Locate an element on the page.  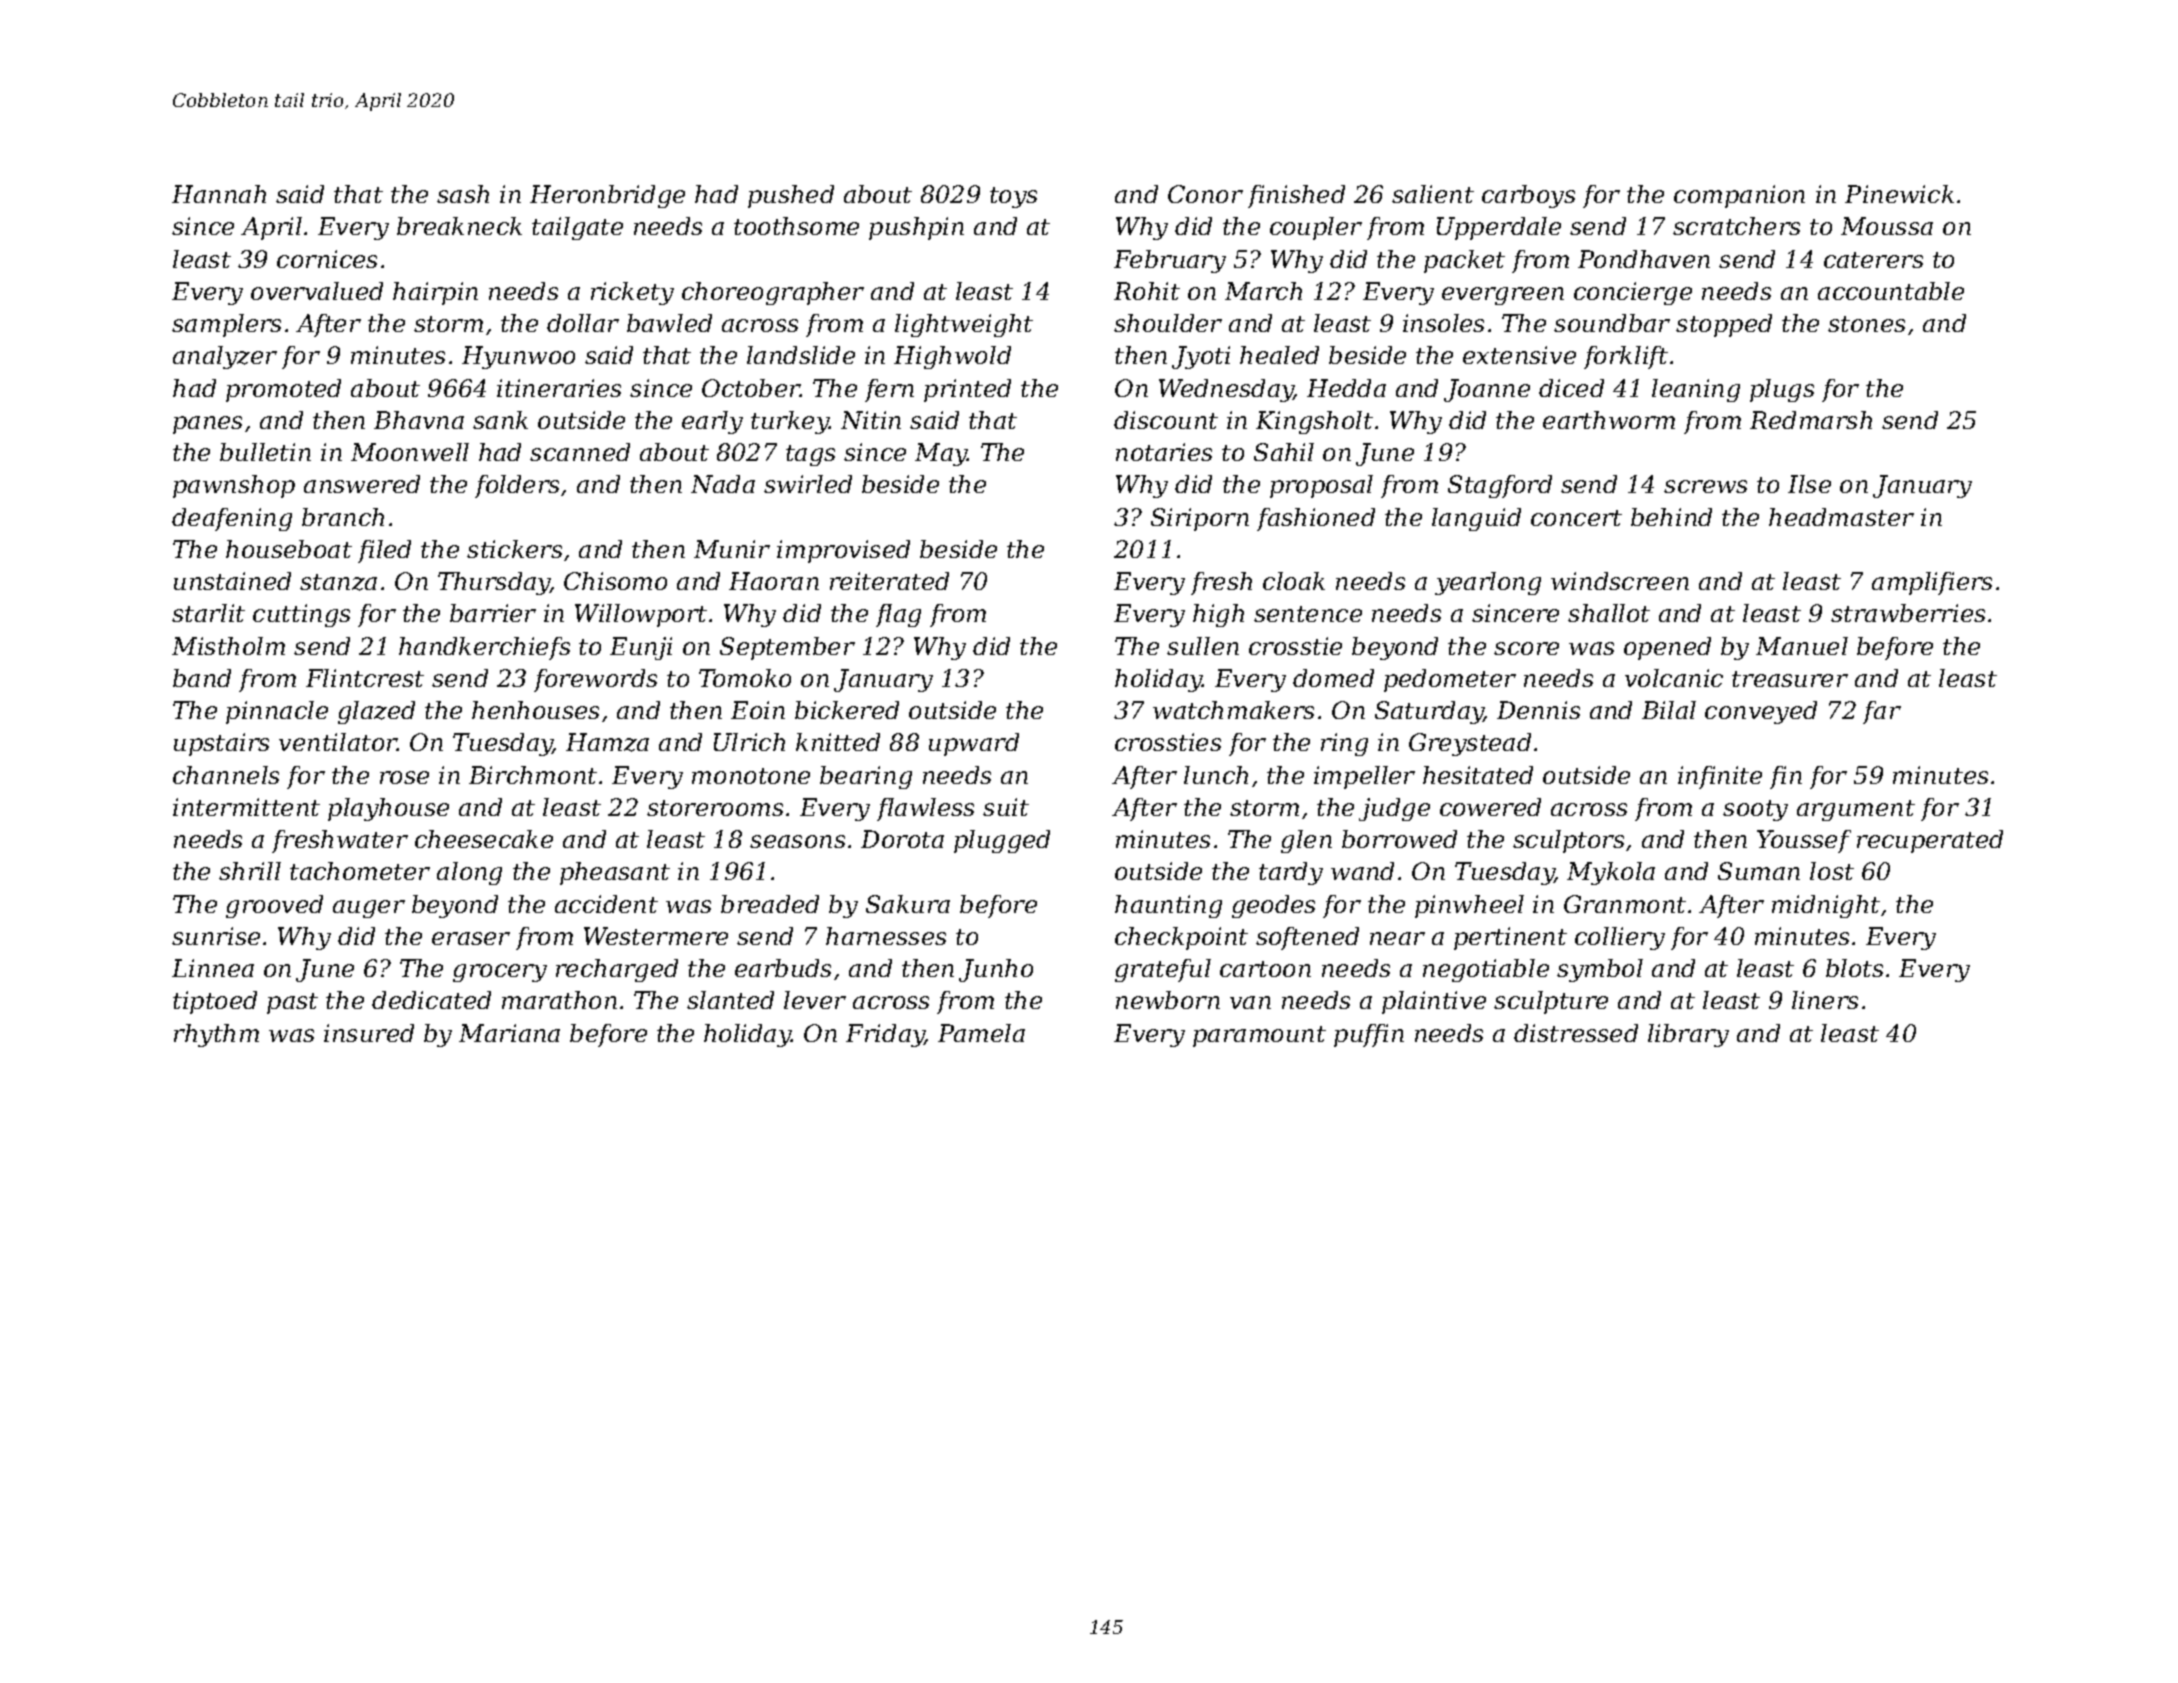
sooty is located at coordinates (1755, 810).
